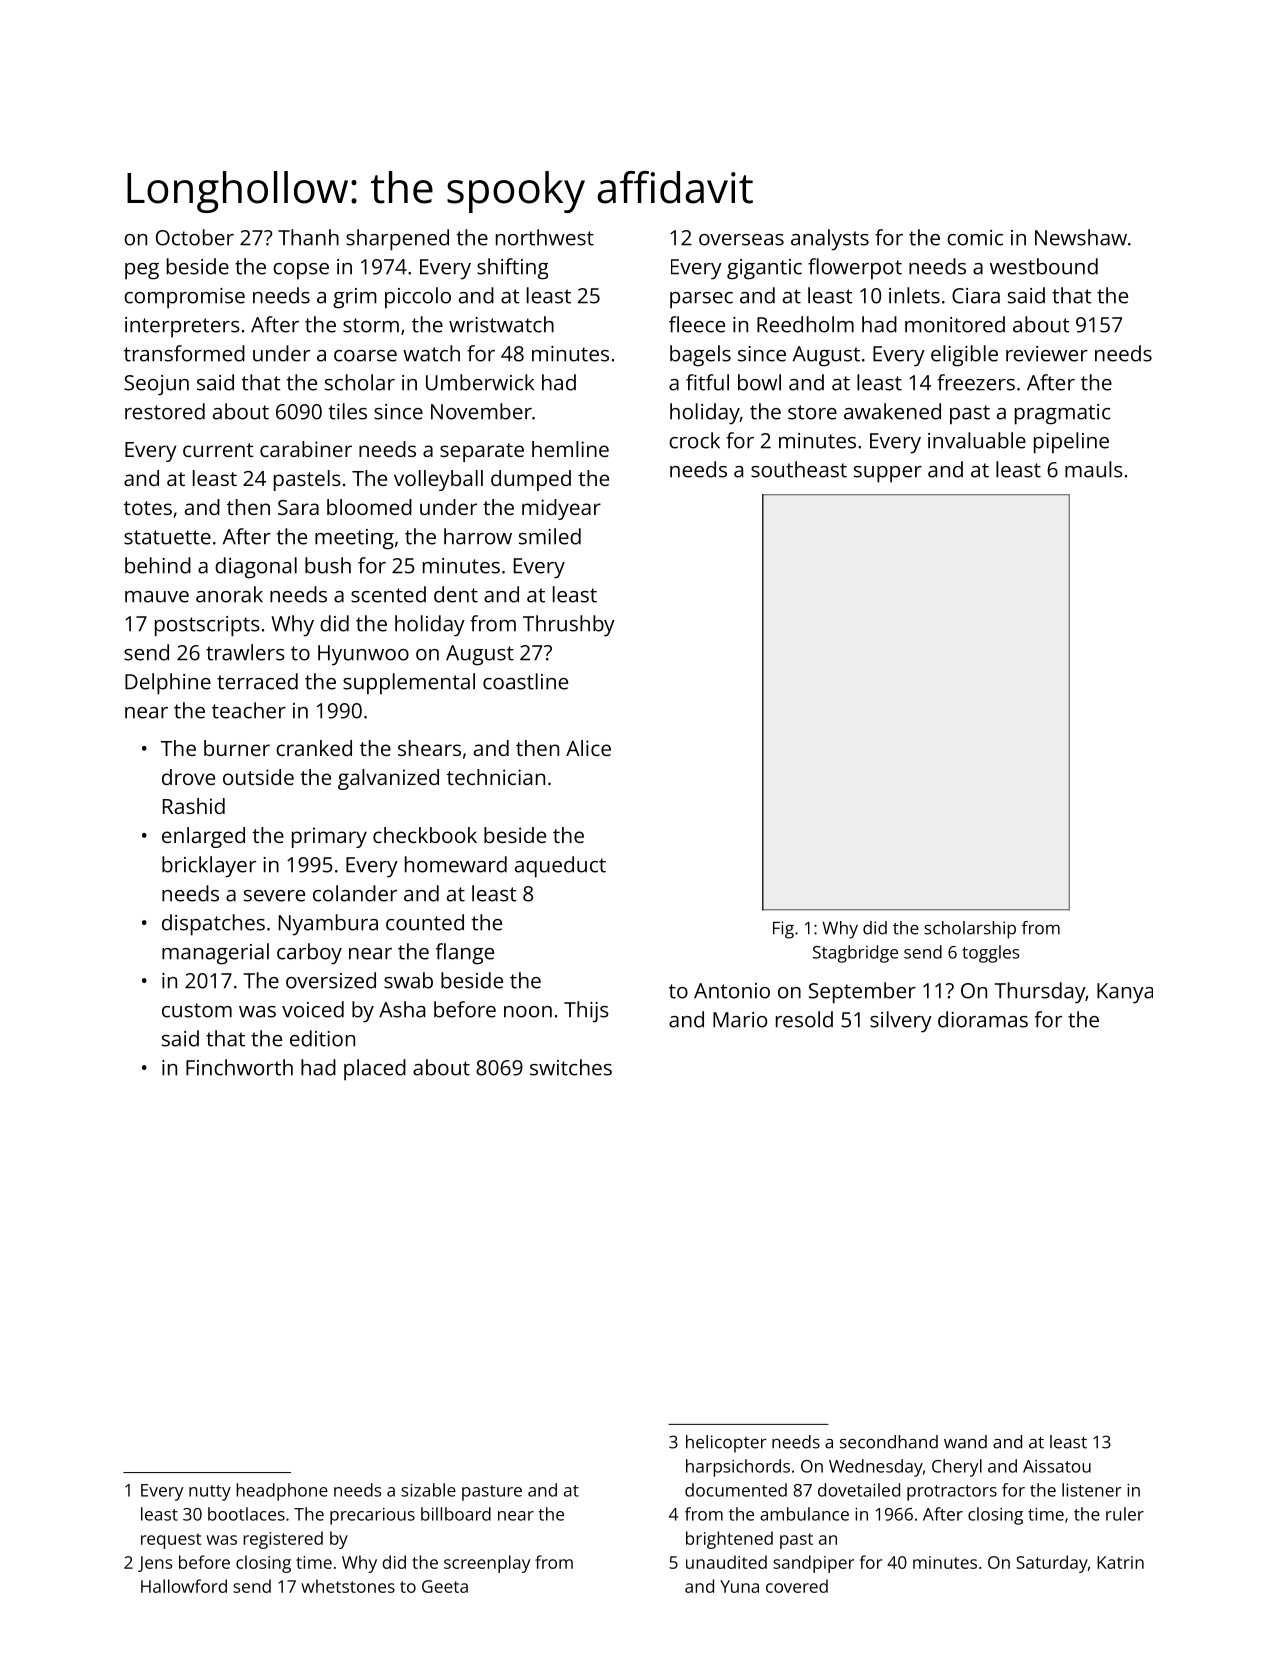 The height and width of the screenshot is (1666, 1287). Describe the element at coordinates (975, 238) in the screenshot. I see `comic` at that location.
